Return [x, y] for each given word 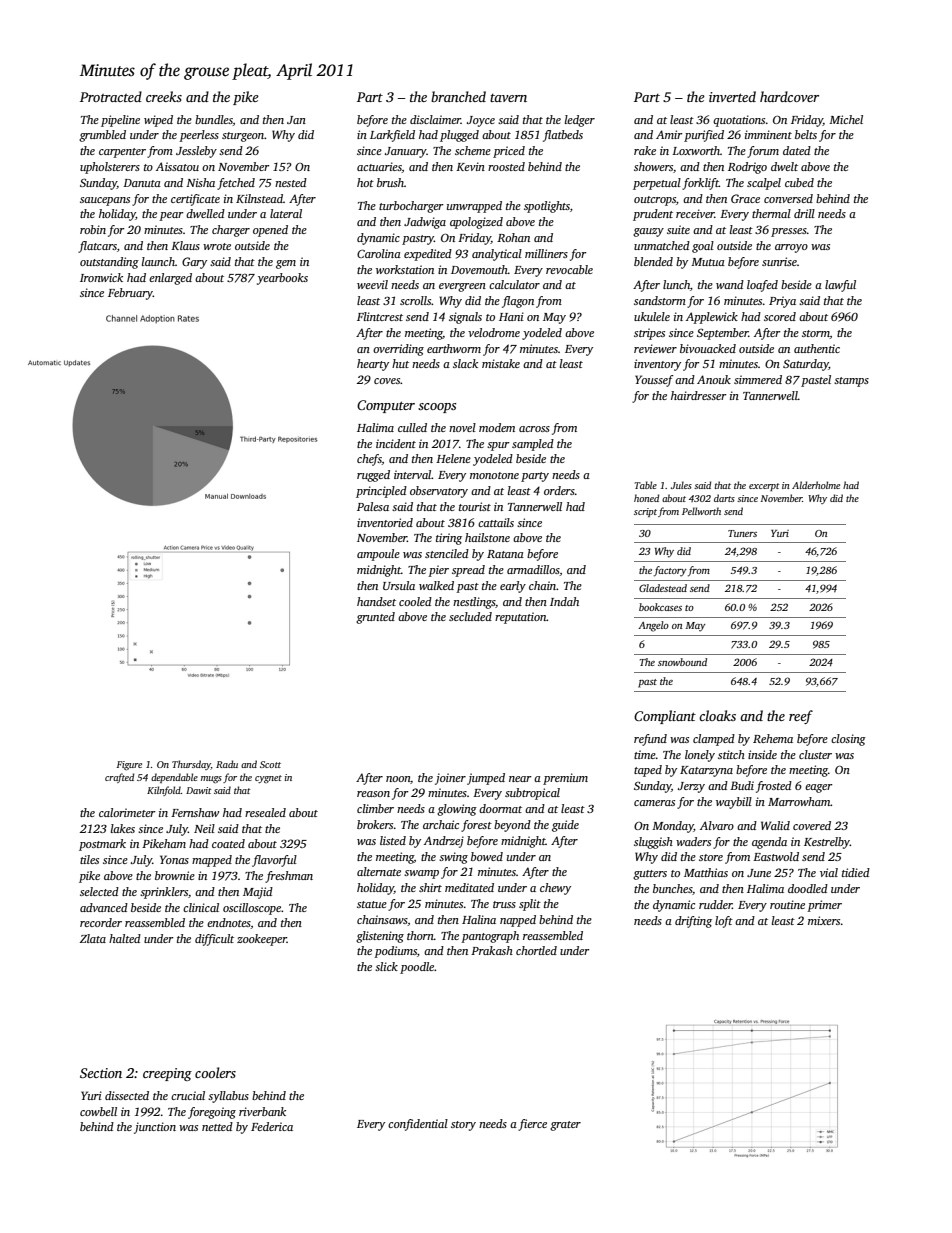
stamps [851, 382]
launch [158, 261]
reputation [521, 618]
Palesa [373, 506]
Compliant [665, 717]
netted [217, 1126]
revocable [569, 269]
